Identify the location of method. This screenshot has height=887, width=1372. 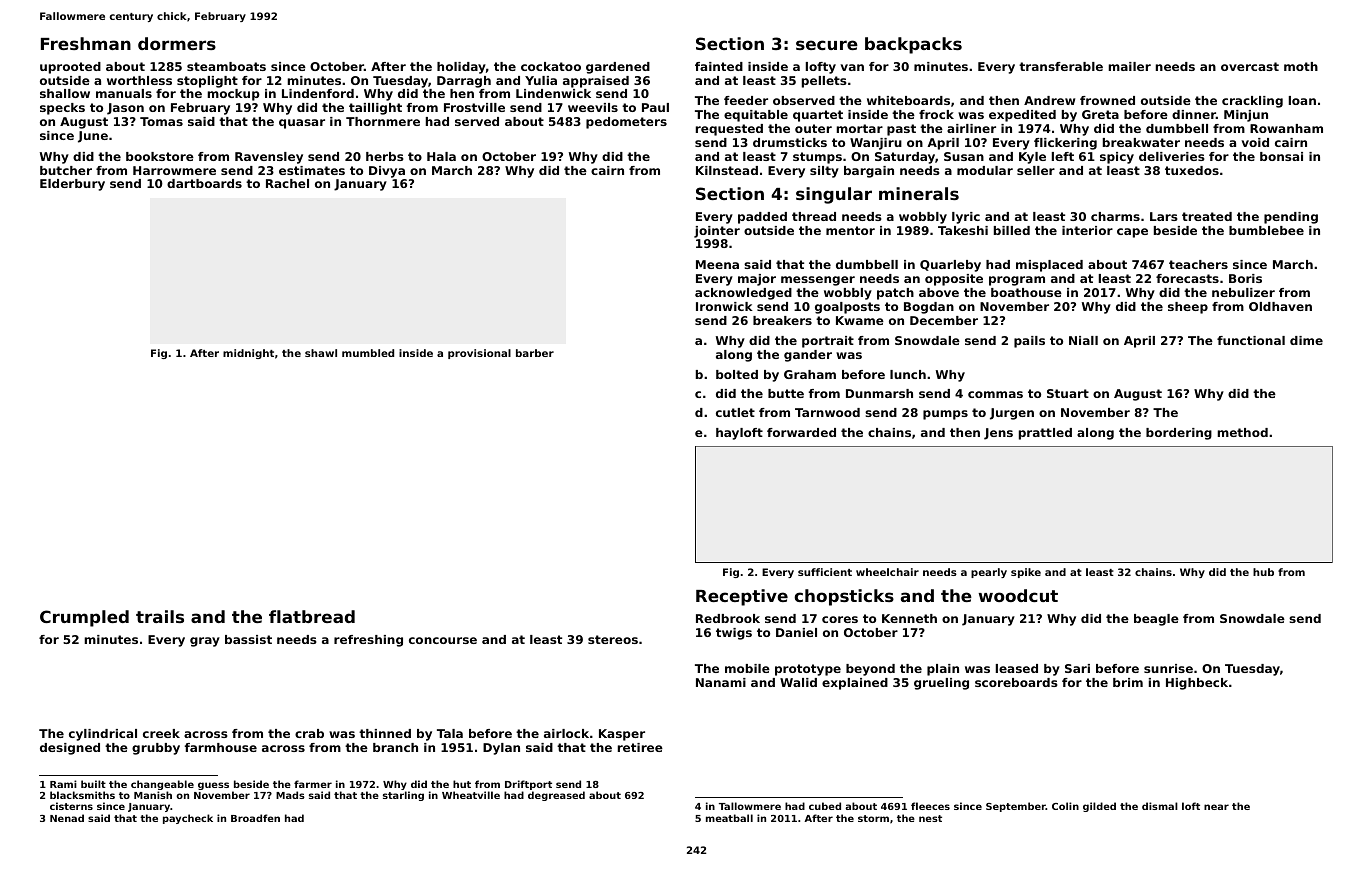
(1242, 432).
